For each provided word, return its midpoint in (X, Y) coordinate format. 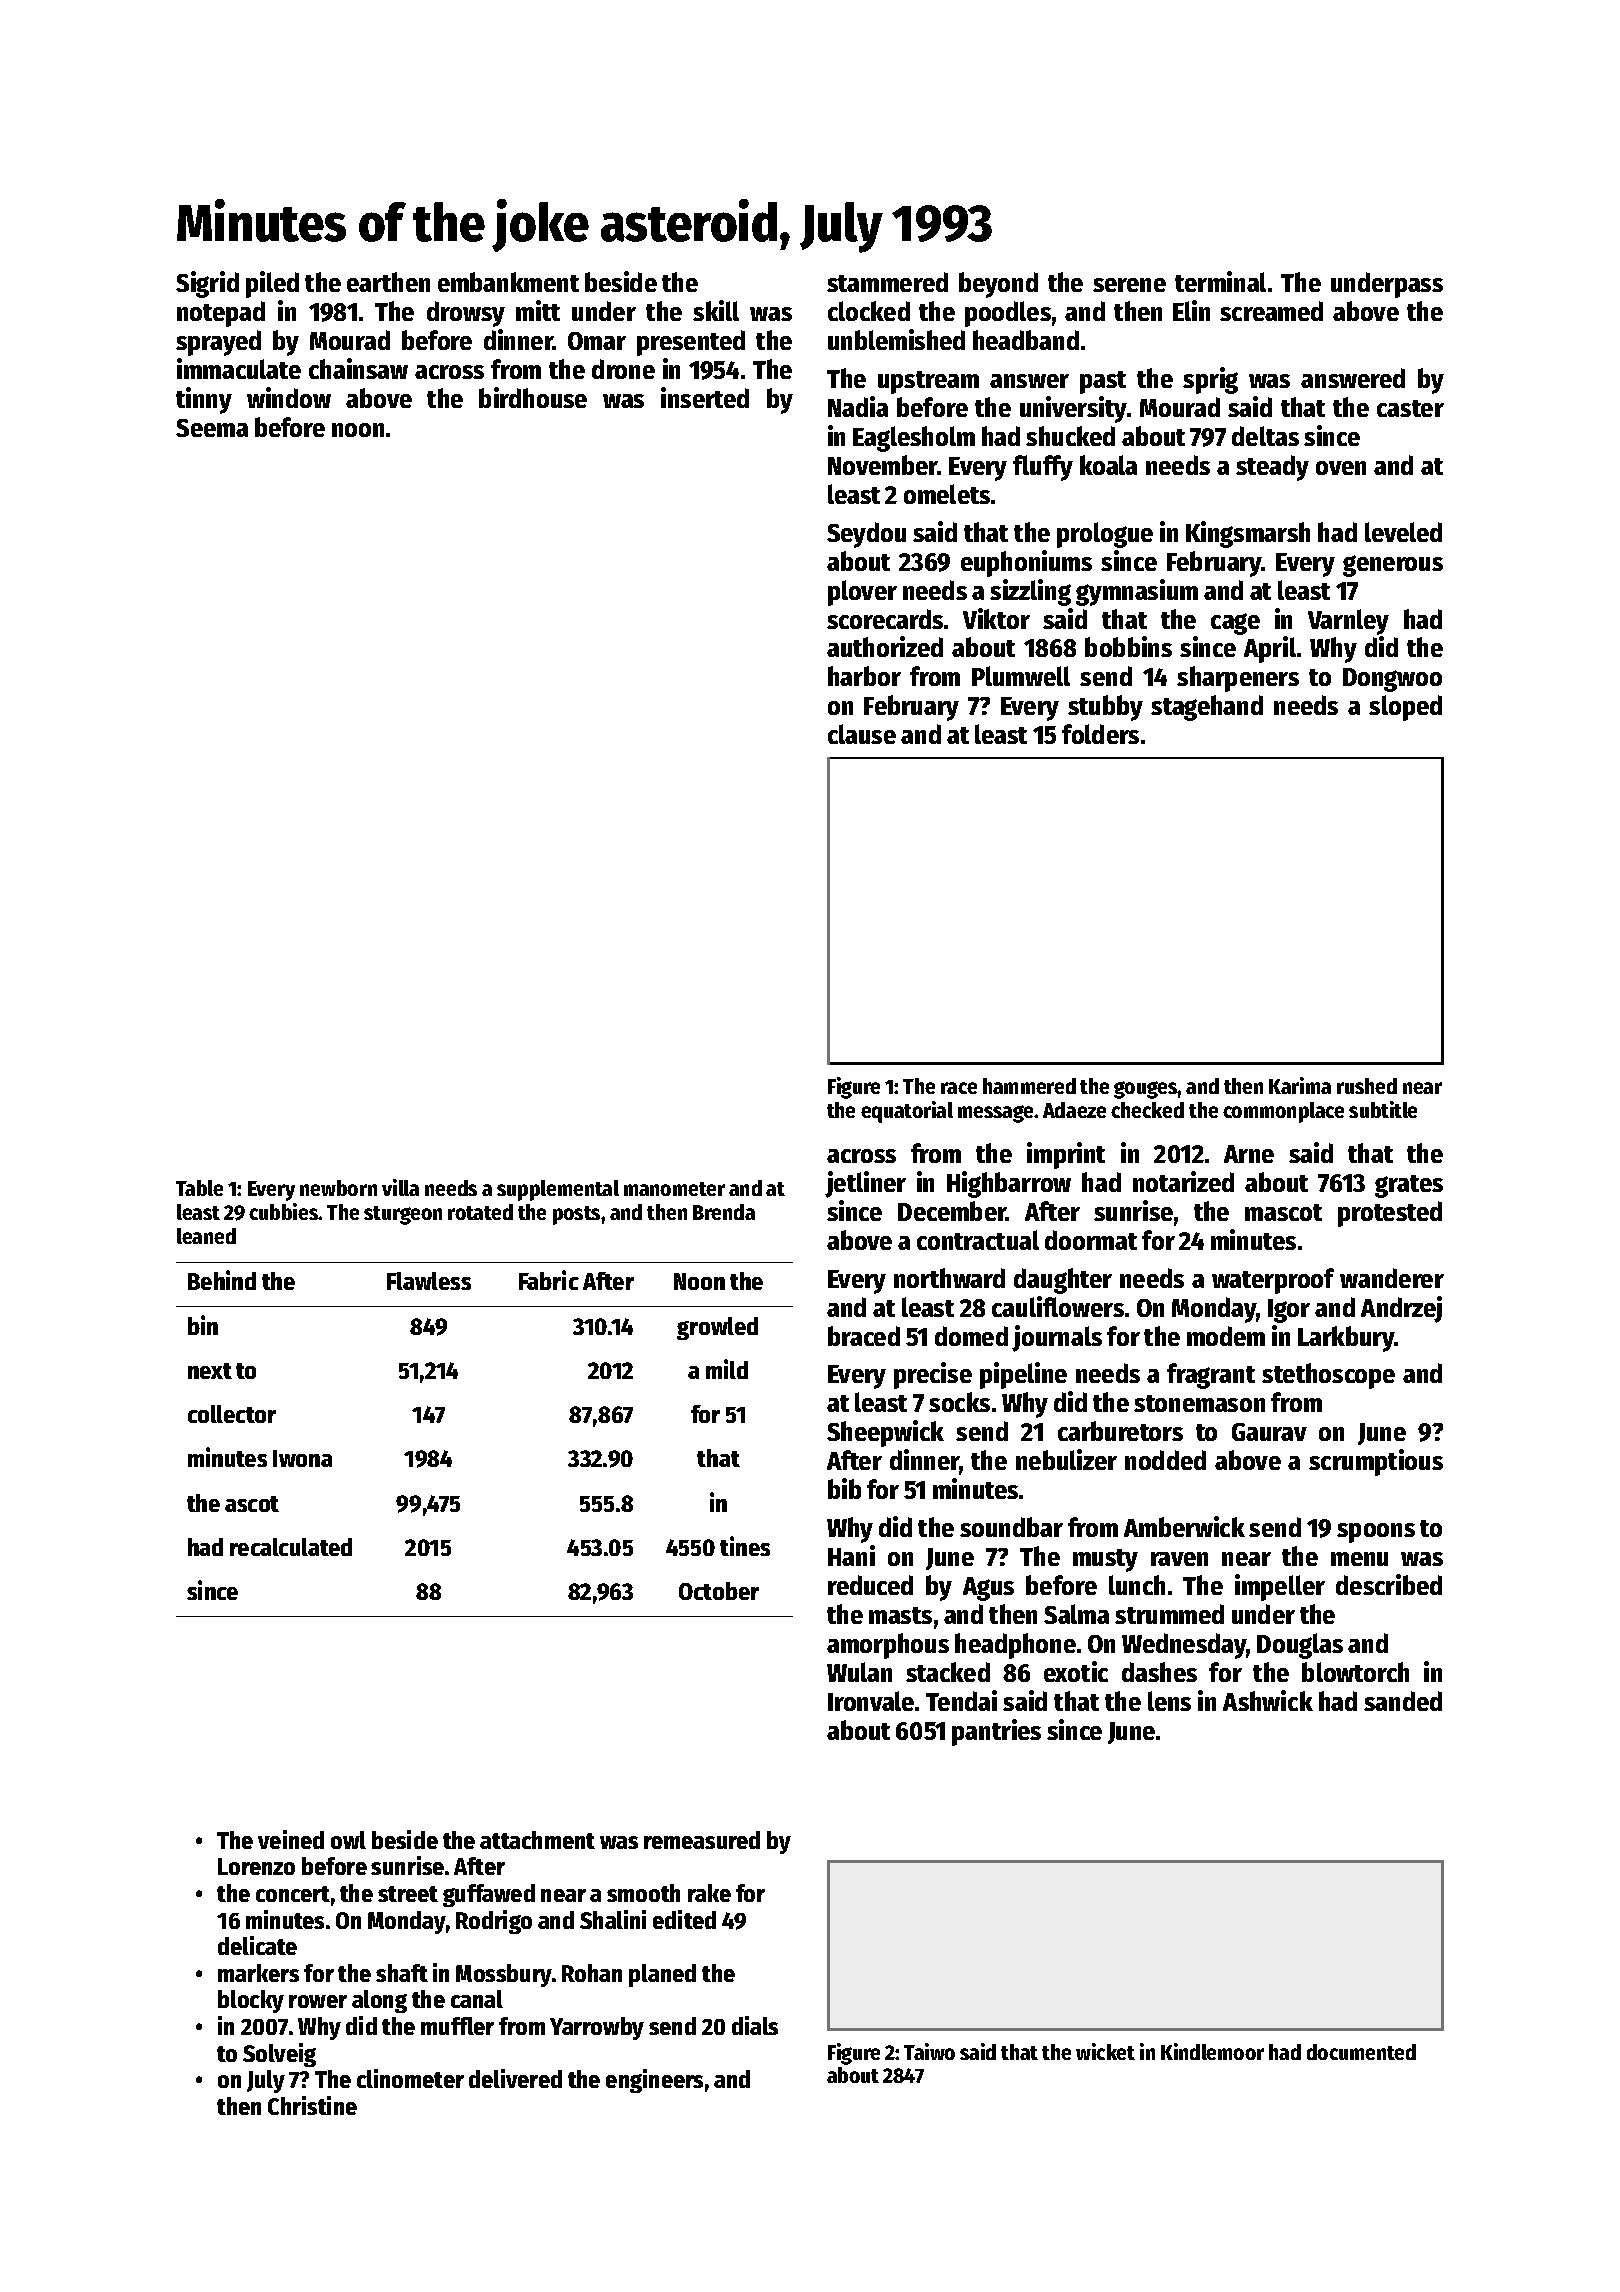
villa (400, 1187)
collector (232, 1414)
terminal (1220, 281)
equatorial (907, 1112)
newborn (338, 1188)
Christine (312, 2105)
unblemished (896, 339)
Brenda (724, 1212)
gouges (1146, 1090)
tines (745, 1546)
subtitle (1383, 1109)
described (1389, 1584)
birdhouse (533, 397)
